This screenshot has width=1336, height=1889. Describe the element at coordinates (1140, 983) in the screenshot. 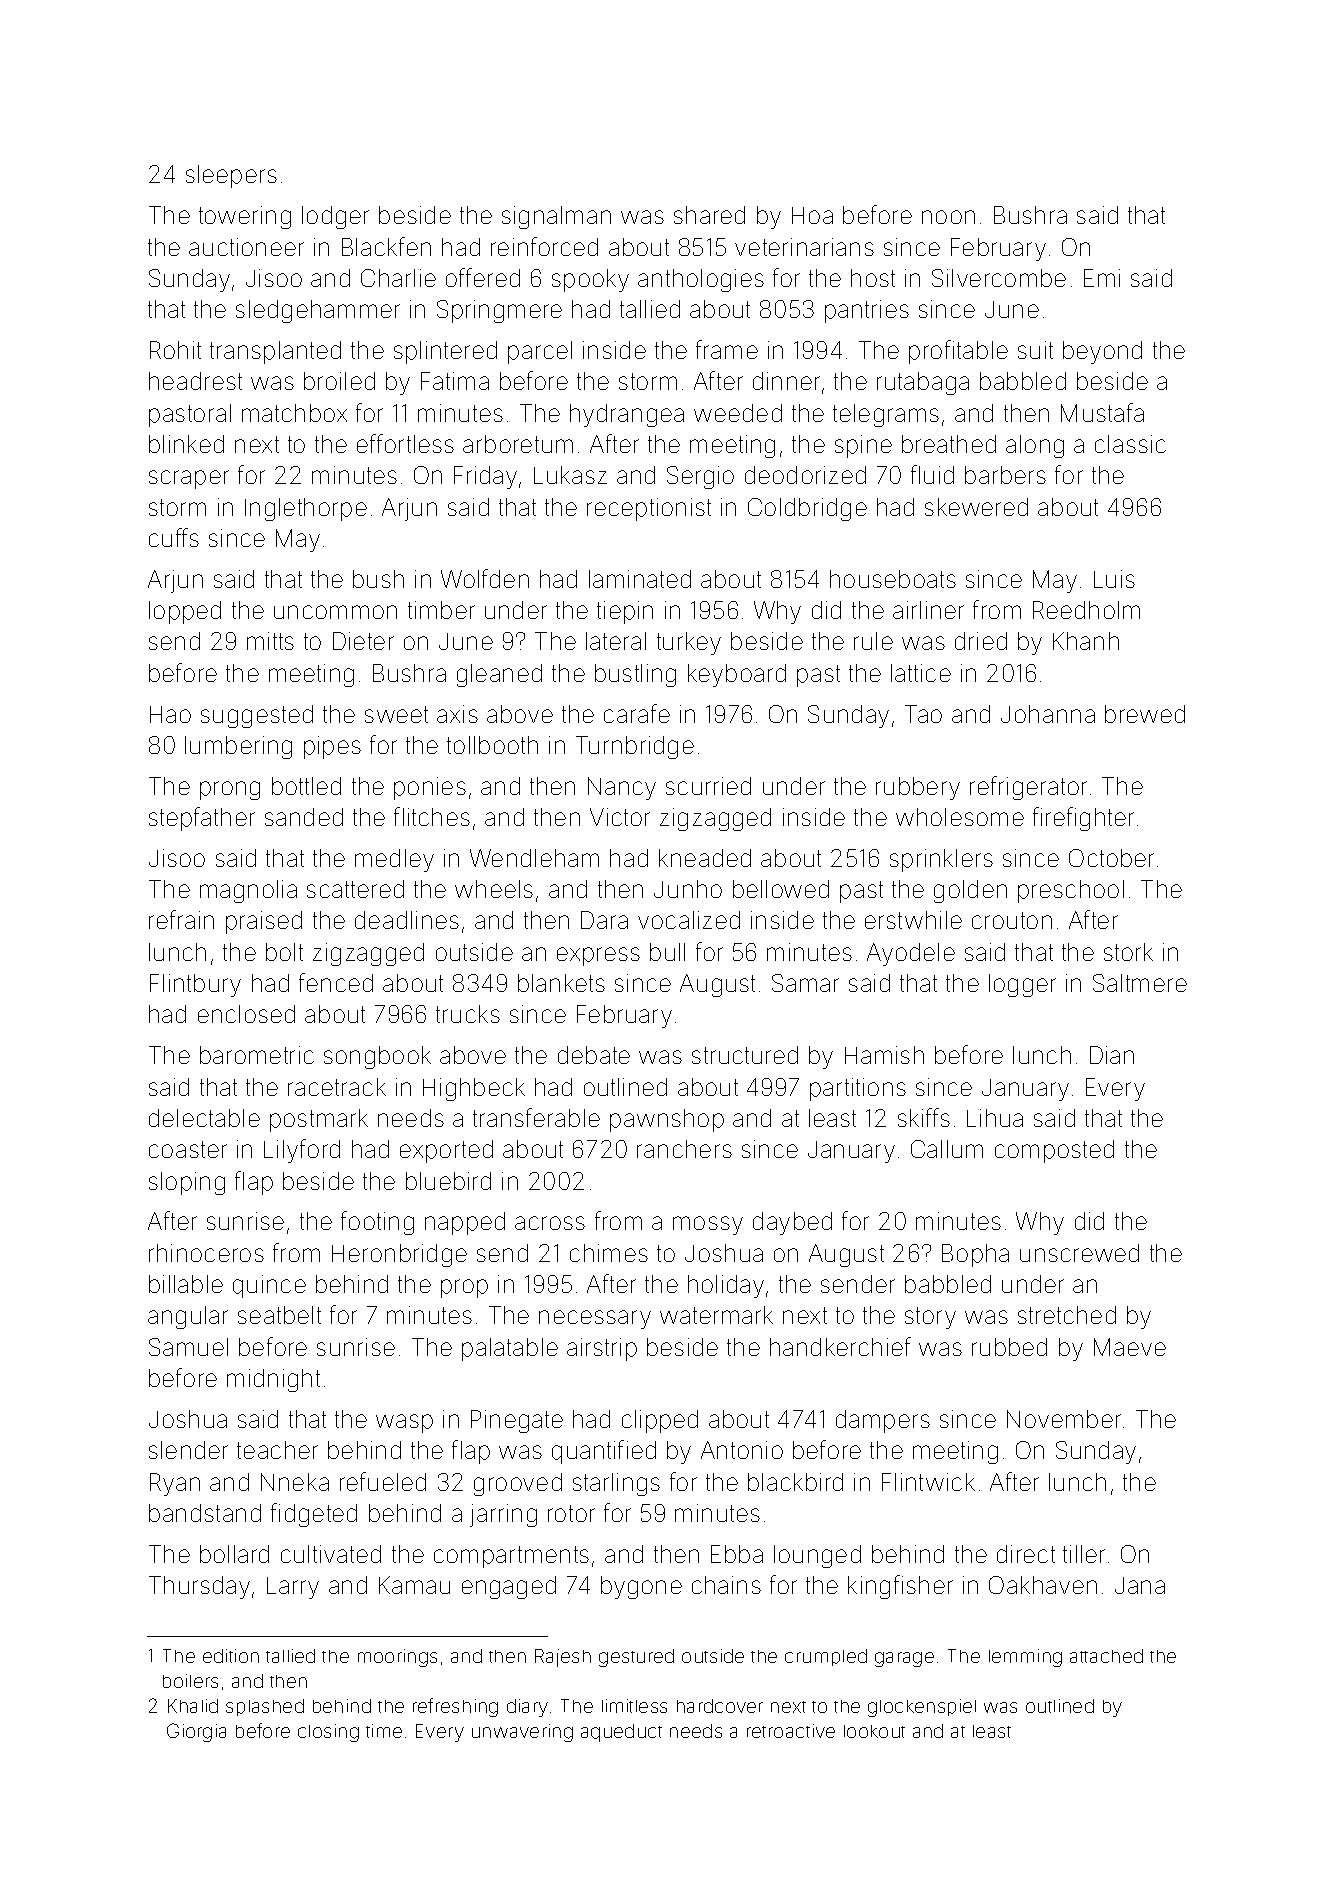

I see `Saltmere` at that location.
